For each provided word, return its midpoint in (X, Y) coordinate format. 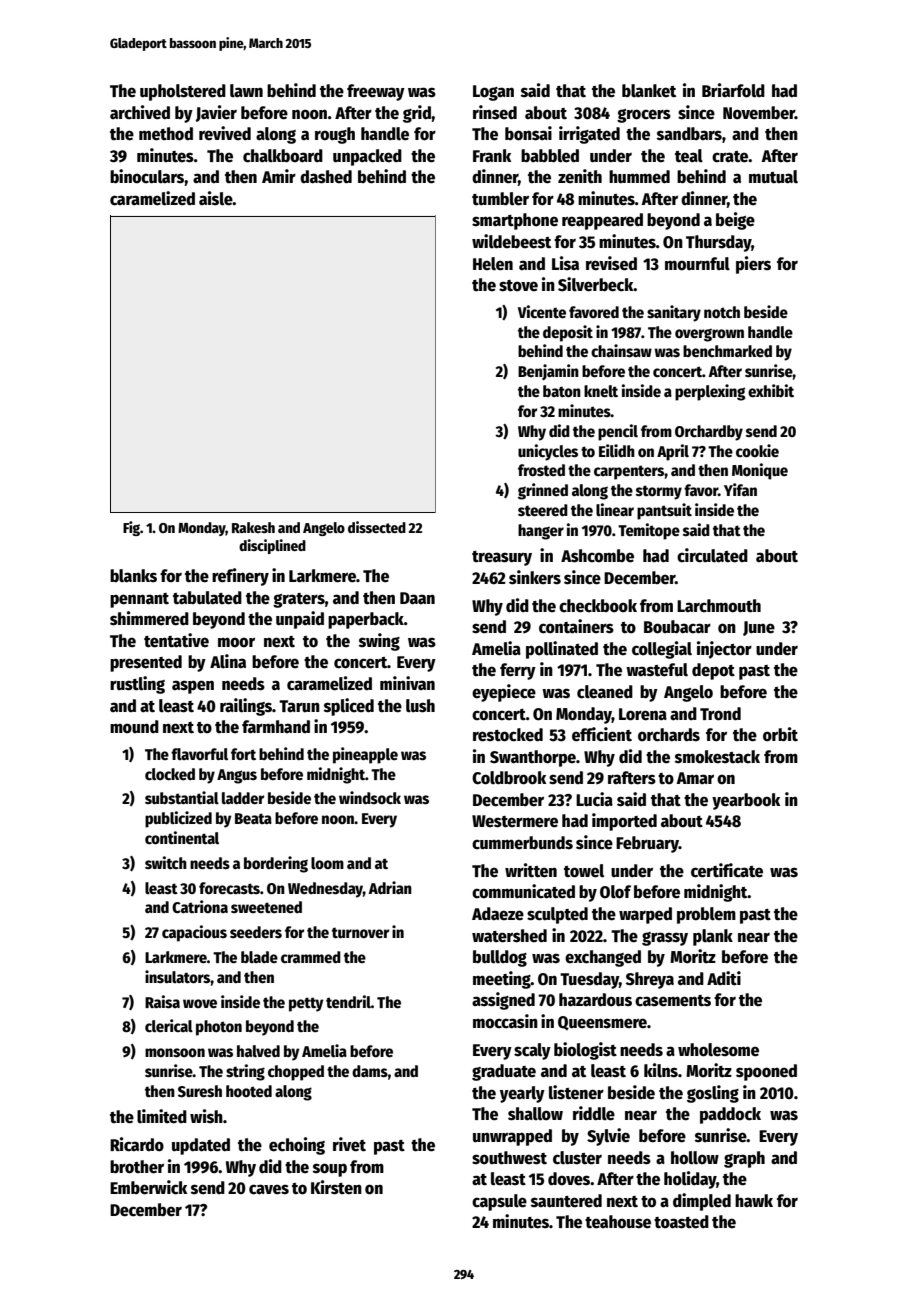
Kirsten (336, 1187)
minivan (407, 683)
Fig (131, 528)
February (647, 844)
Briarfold (733, 90)
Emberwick (148, 1187)
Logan (493, 93)
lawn (246, 90)
